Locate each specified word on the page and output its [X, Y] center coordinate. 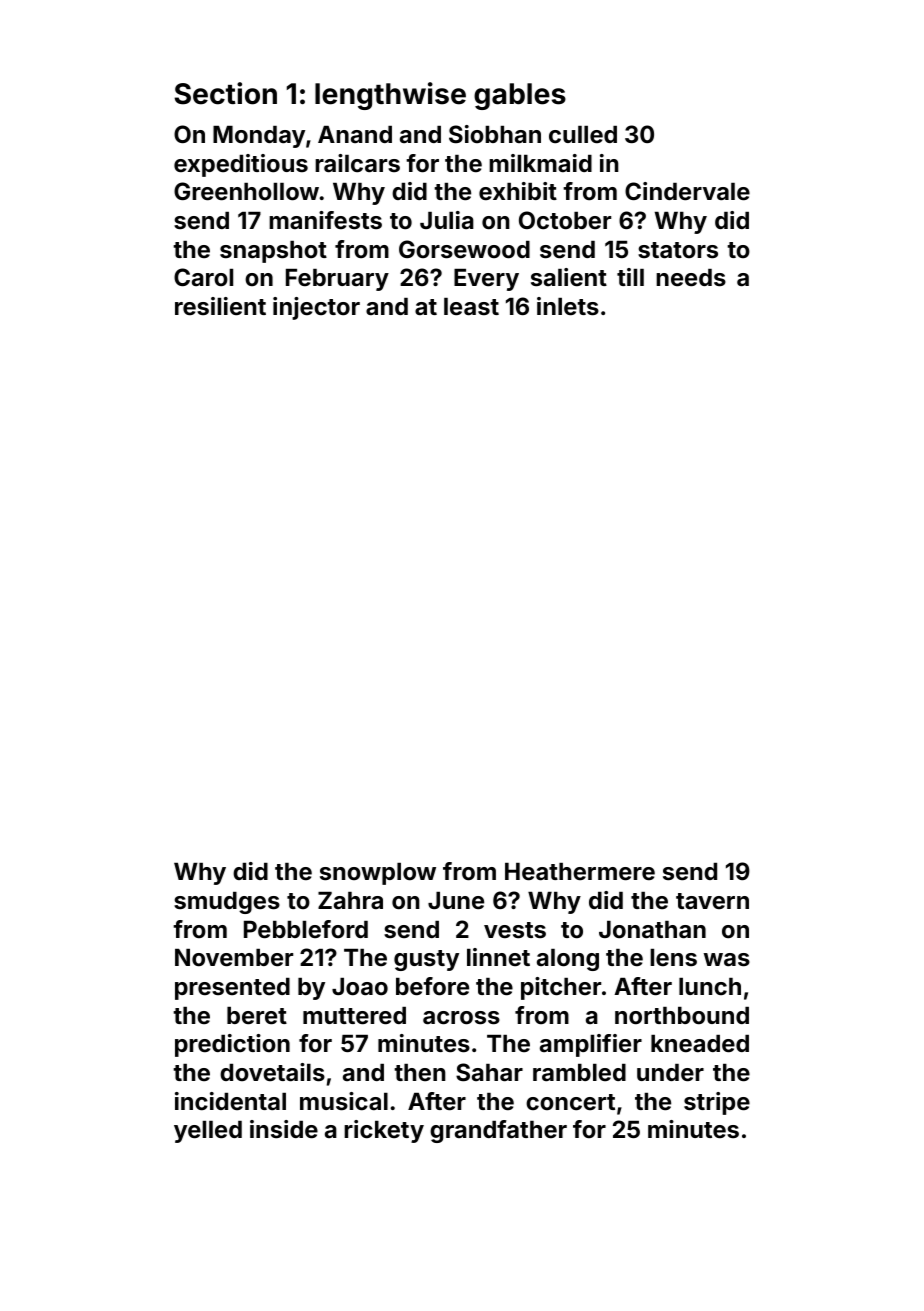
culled [583, 135]
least [471, 307]
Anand [355, 134]
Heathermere [580, 872]
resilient [220, 306]
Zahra [350, 900]
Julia [447, 220]
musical [344, 1101]
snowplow [378, 874]
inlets [568, 306]
